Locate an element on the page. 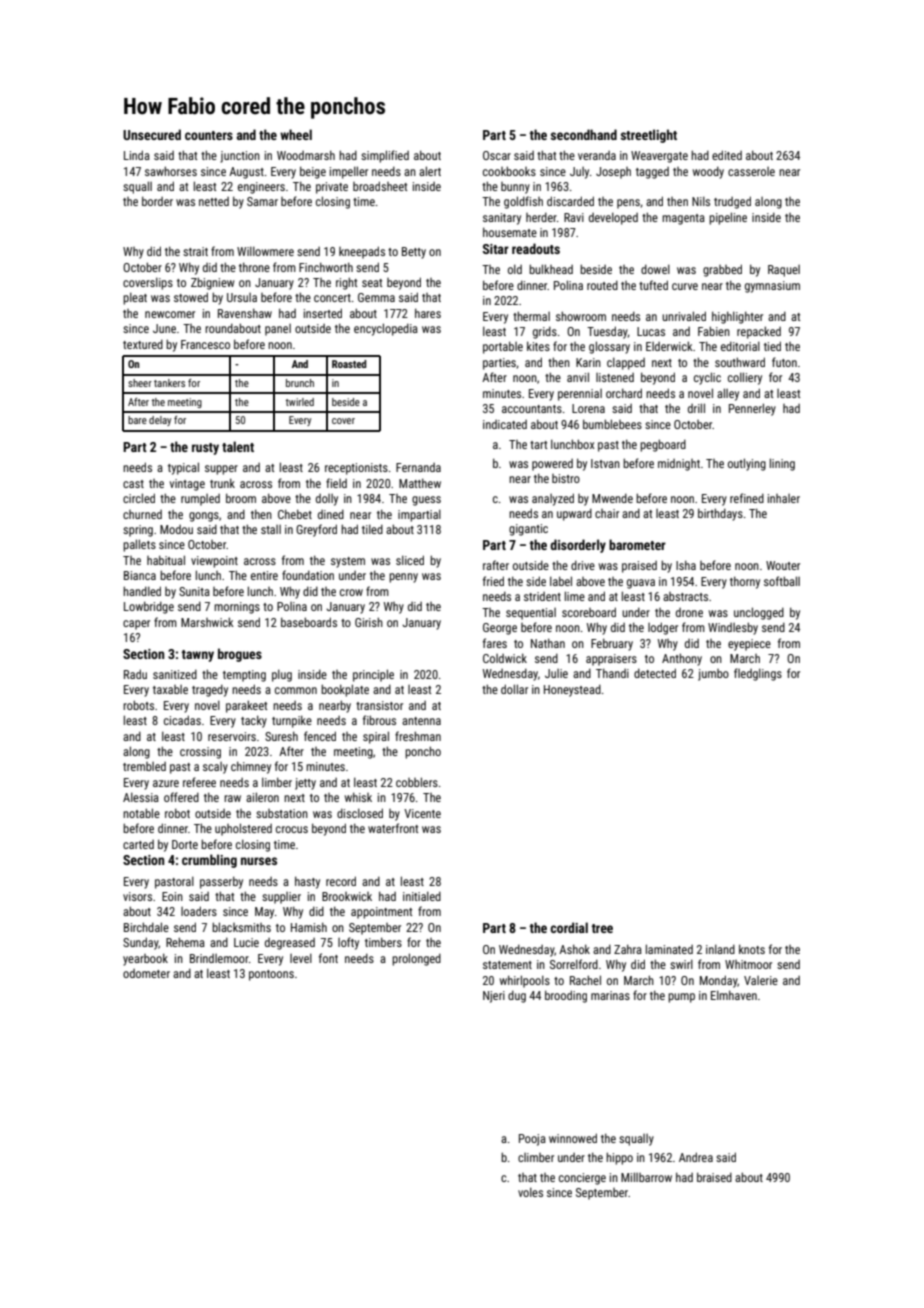 The image size is (924, 1308). fried is located at coordinates (493, 581).
